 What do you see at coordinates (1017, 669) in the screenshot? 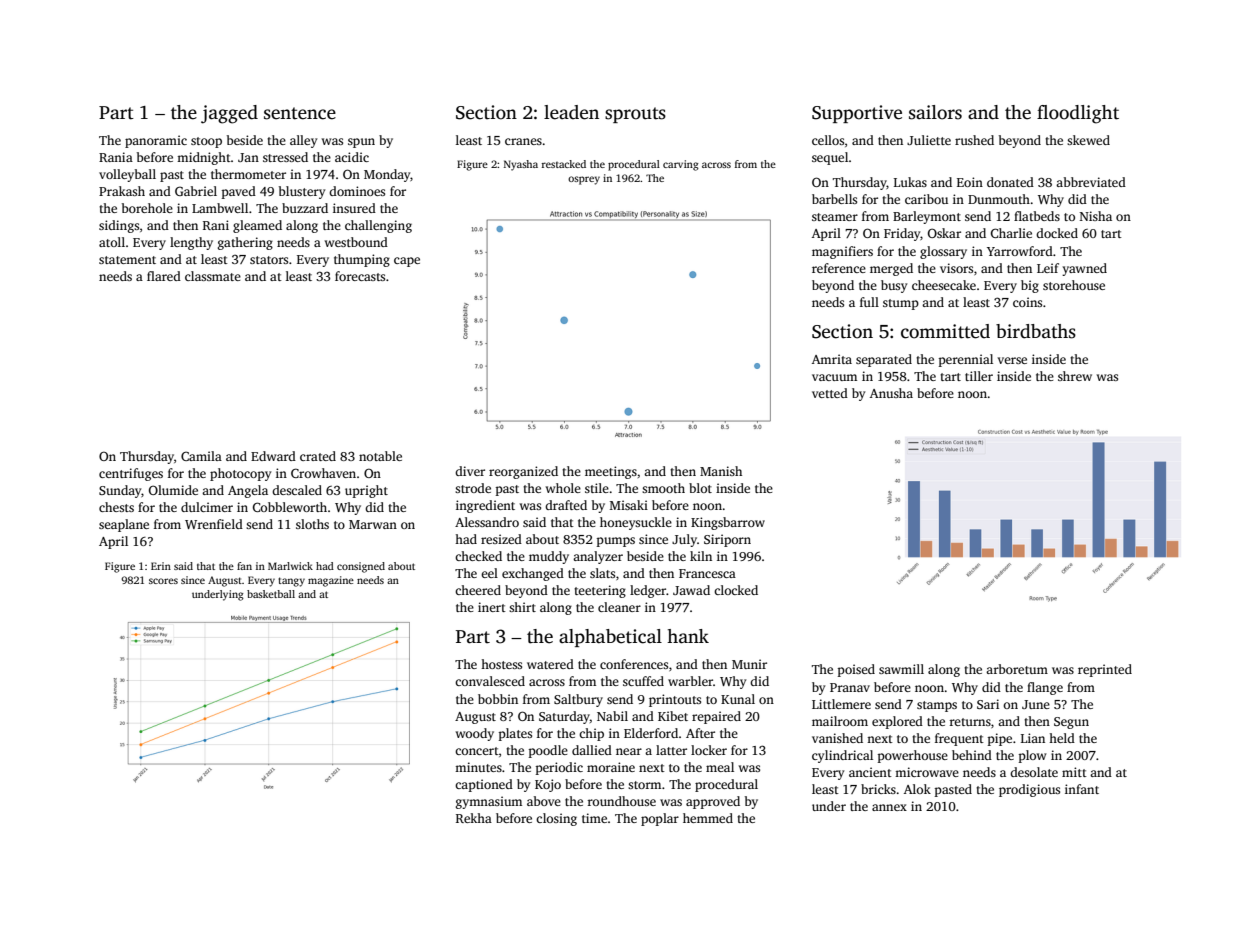
I see `arboretum` at bounding box center [1017, 669].
